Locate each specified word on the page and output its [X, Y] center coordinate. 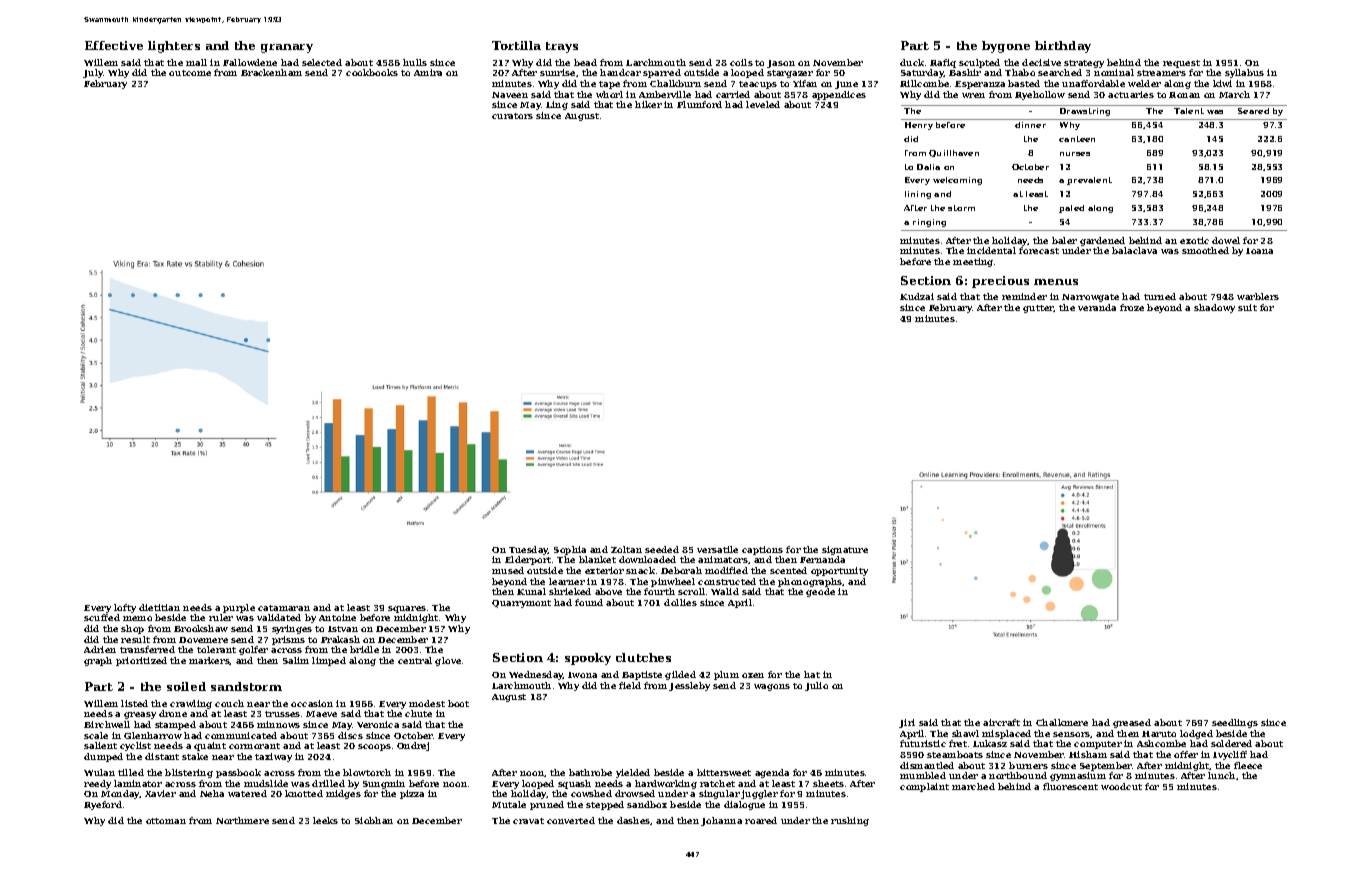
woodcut [1121, 786]
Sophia [570, 550]
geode [820, 592]
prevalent [1089, 181]
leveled [763, 104]
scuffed [102, 617]
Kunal [531, 591]
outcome [190, 73]
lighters [174, 47]
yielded [633, 773]
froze [1132, 307]
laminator [138, 783]
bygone [1006, 47]
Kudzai [917, 296]
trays [562, 47]
